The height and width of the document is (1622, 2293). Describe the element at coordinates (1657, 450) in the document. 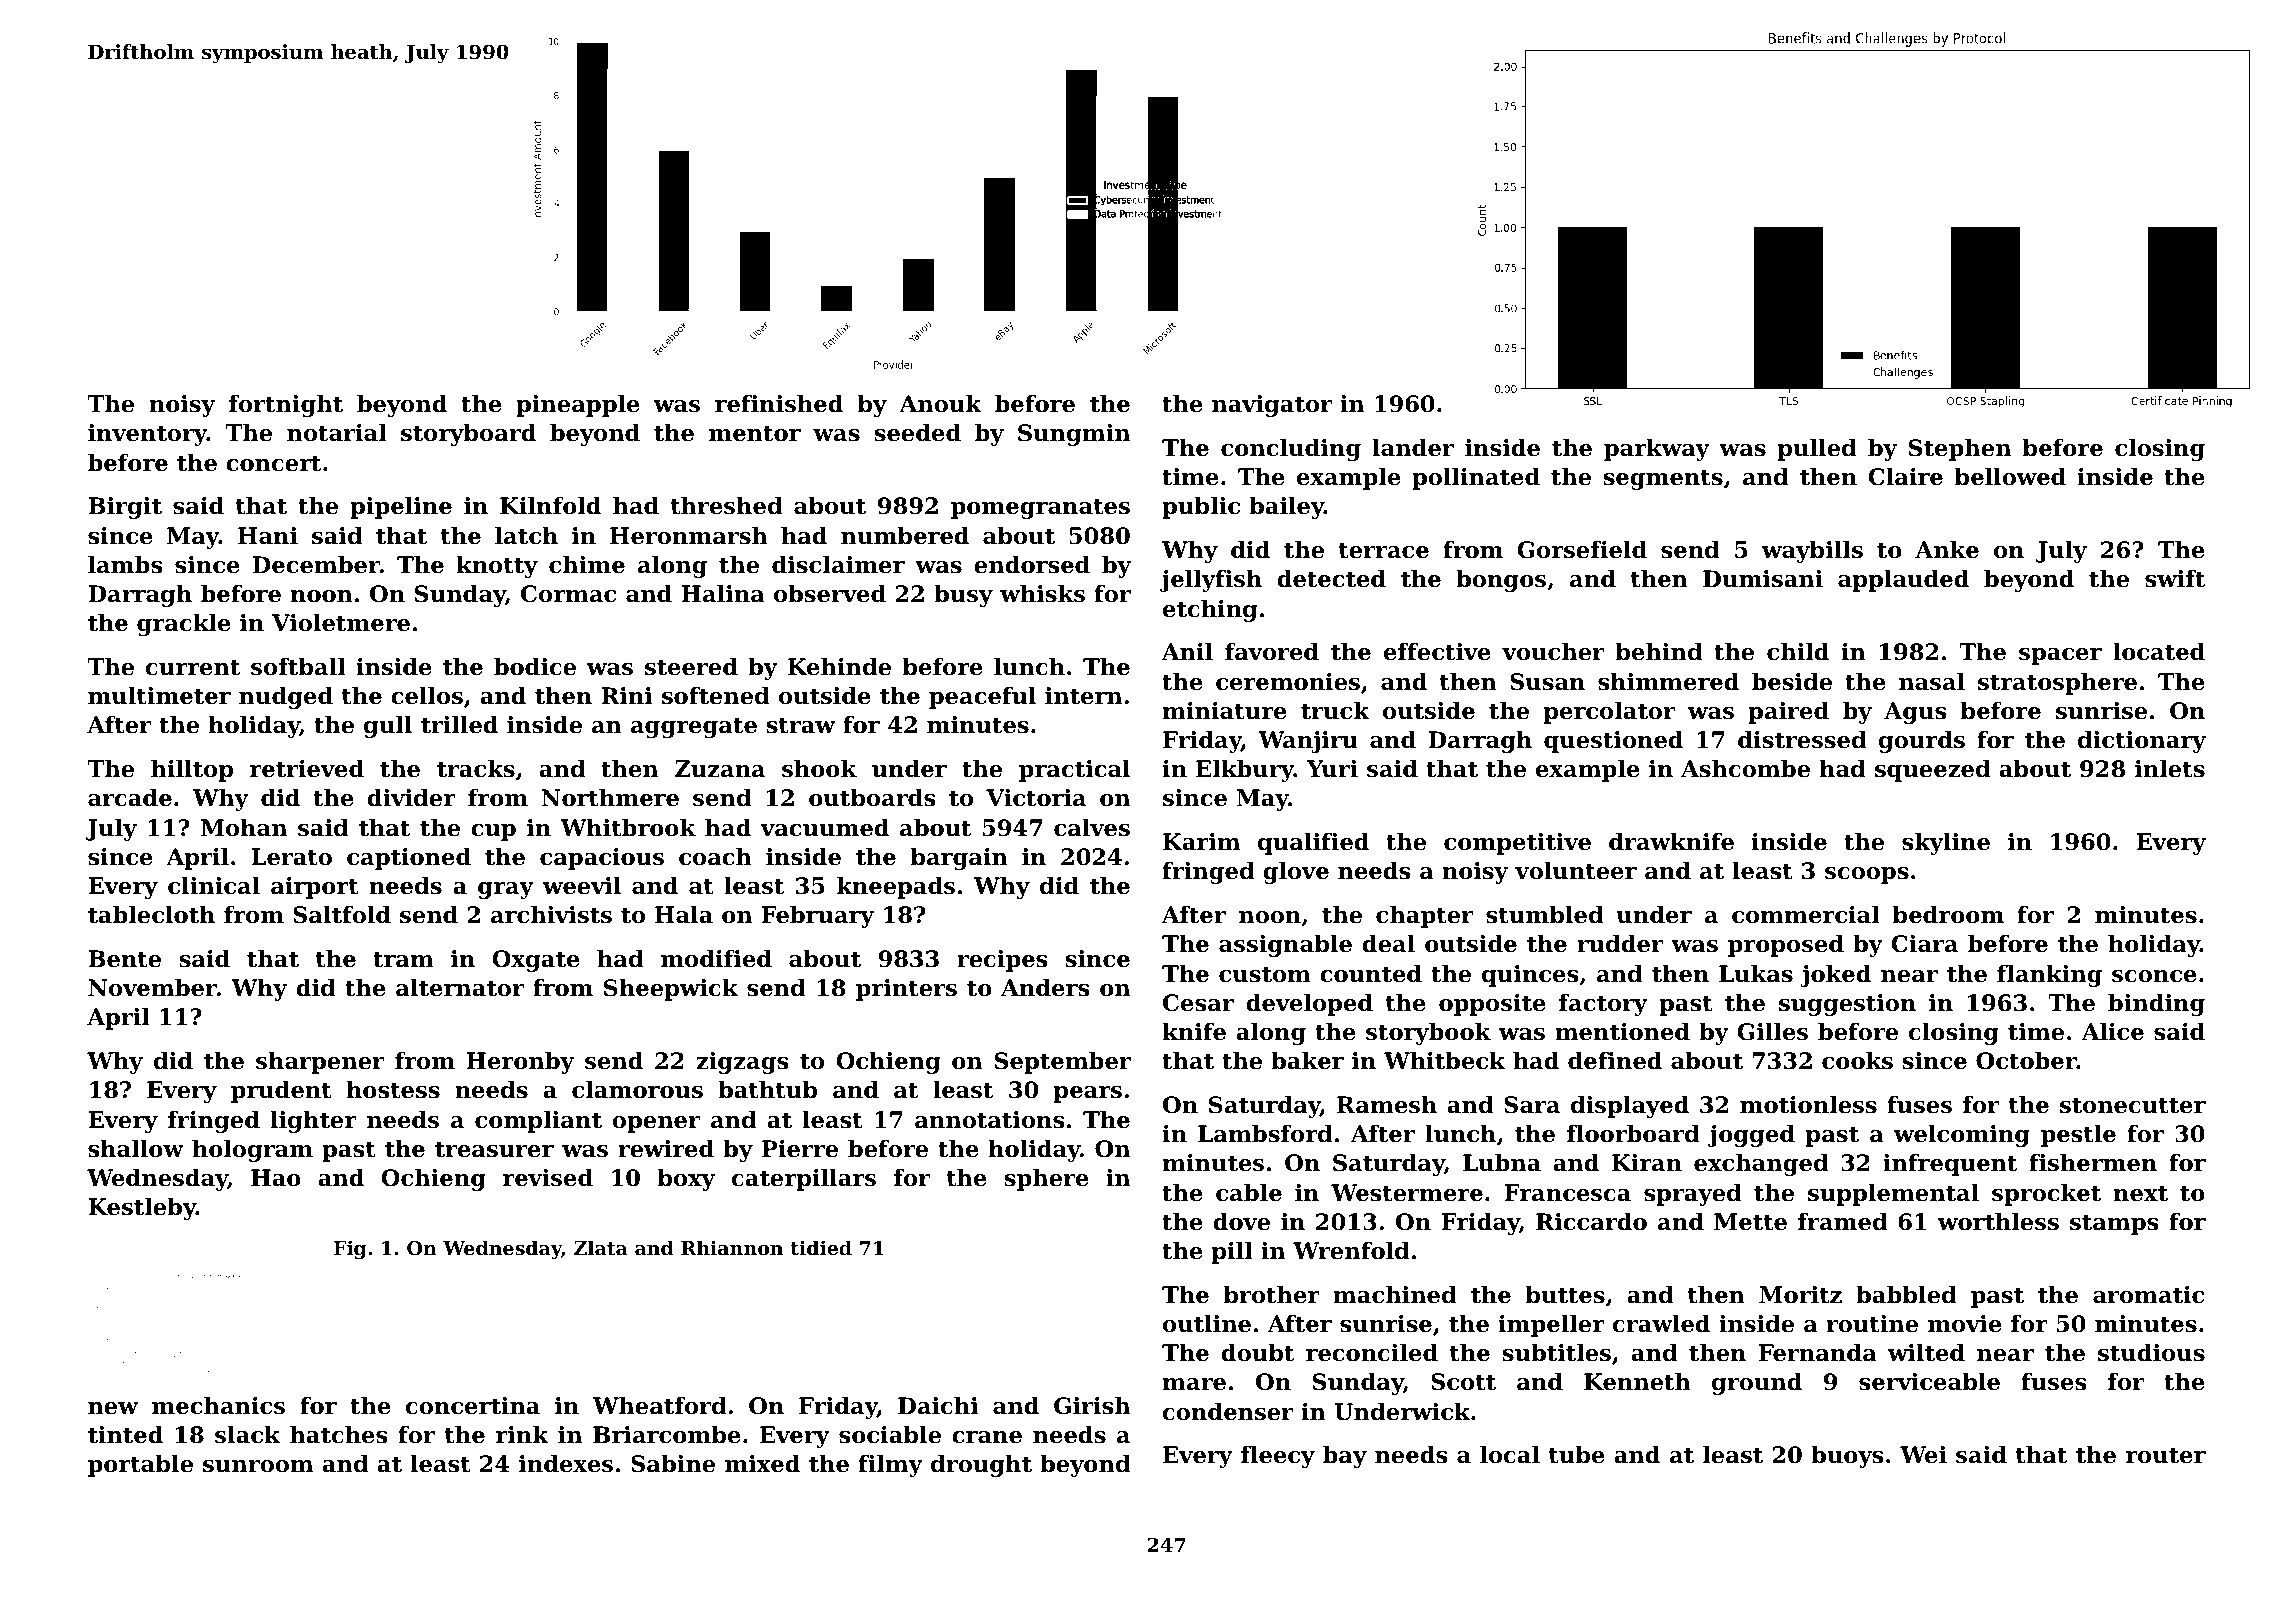

I see `parkway` at that location.
